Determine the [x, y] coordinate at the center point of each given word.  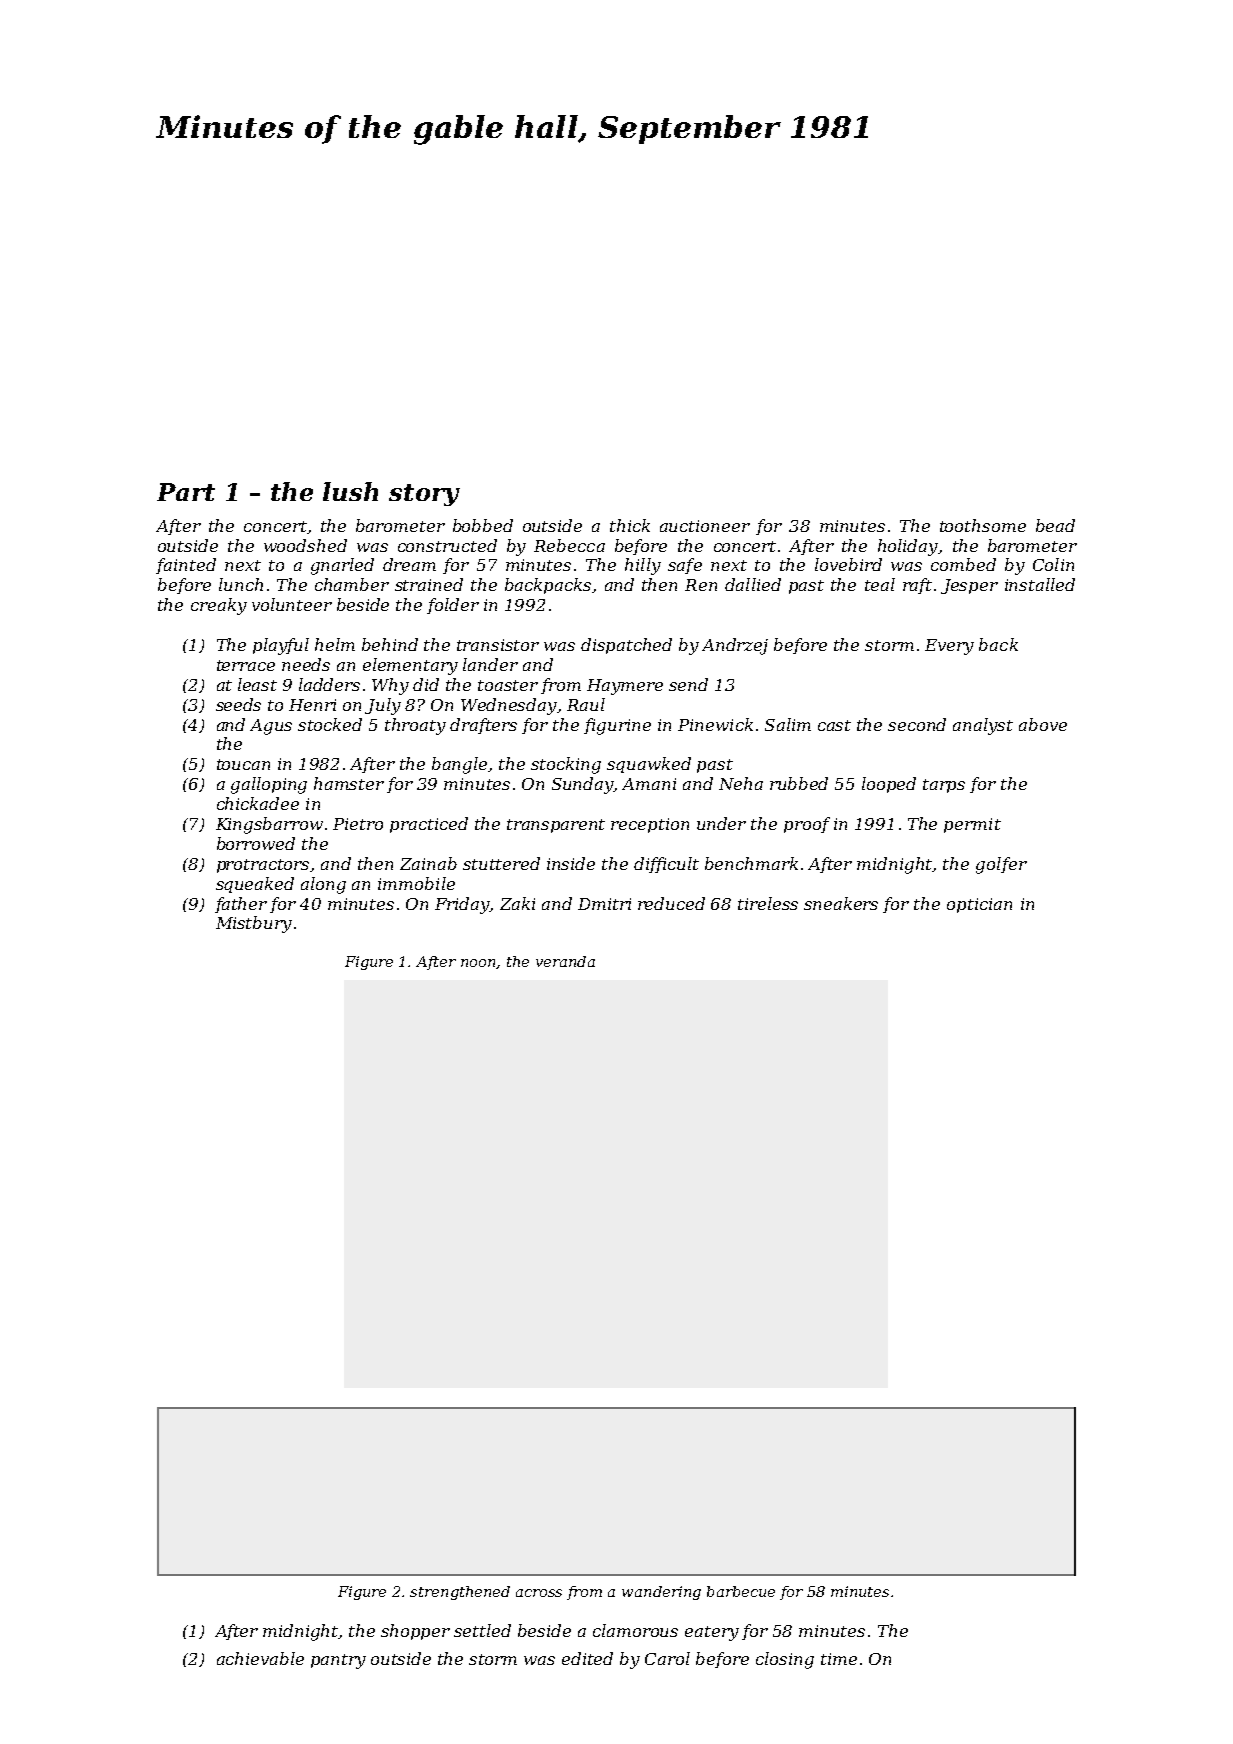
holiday [908, 547]
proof [807, 825]
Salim [788, 724]
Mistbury [254, 924]
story [424, 495]
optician [979, 905]
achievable [260, 1658]
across [539, 1593]
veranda [565, 961]
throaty [415, 726]
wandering [661, 1593]
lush [350, 491]
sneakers [841, 903]
